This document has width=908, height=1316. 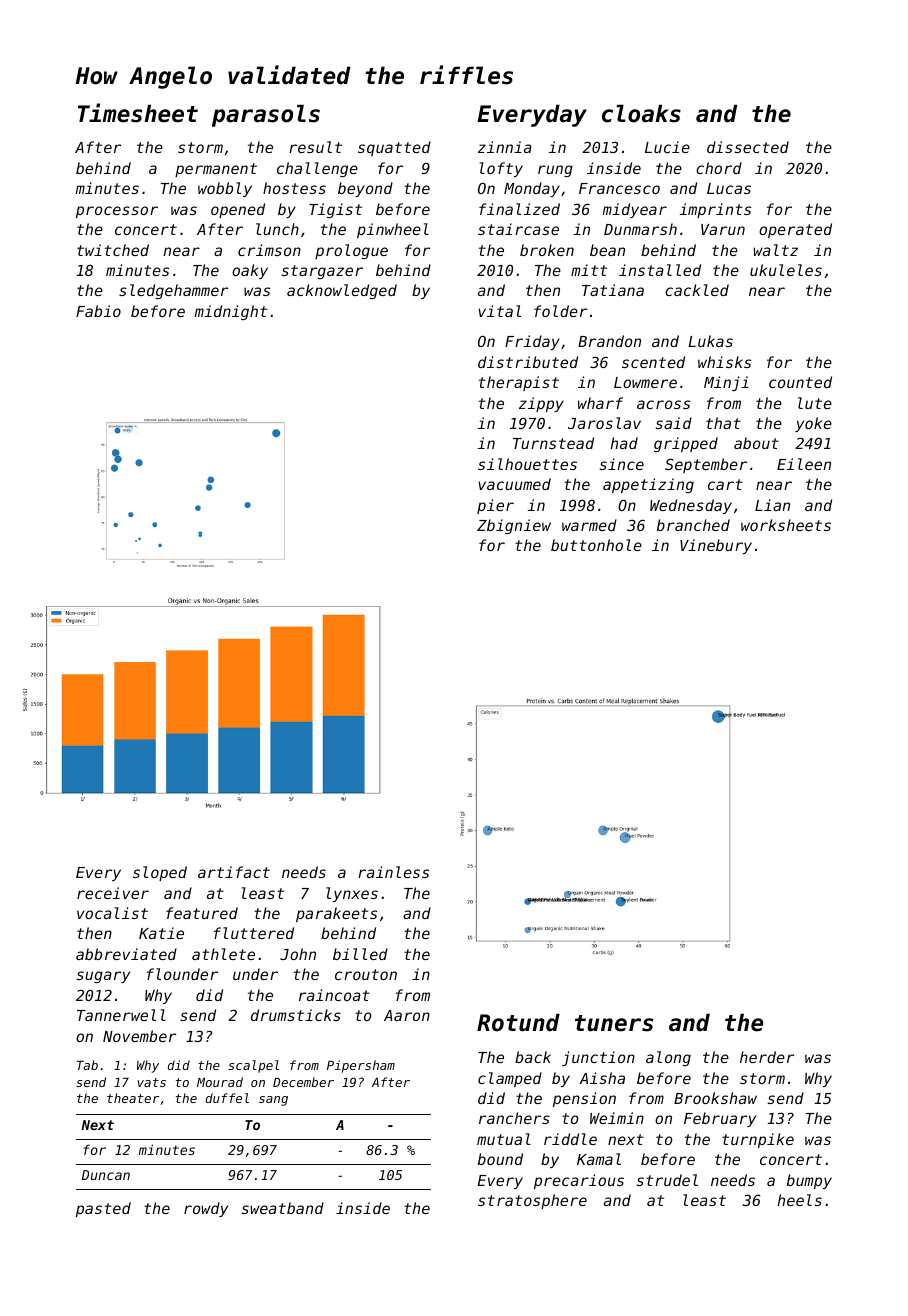 What do you see at coordinates (266, 116) in the document?
I see `parasols` at bounding box center [266, 116].
